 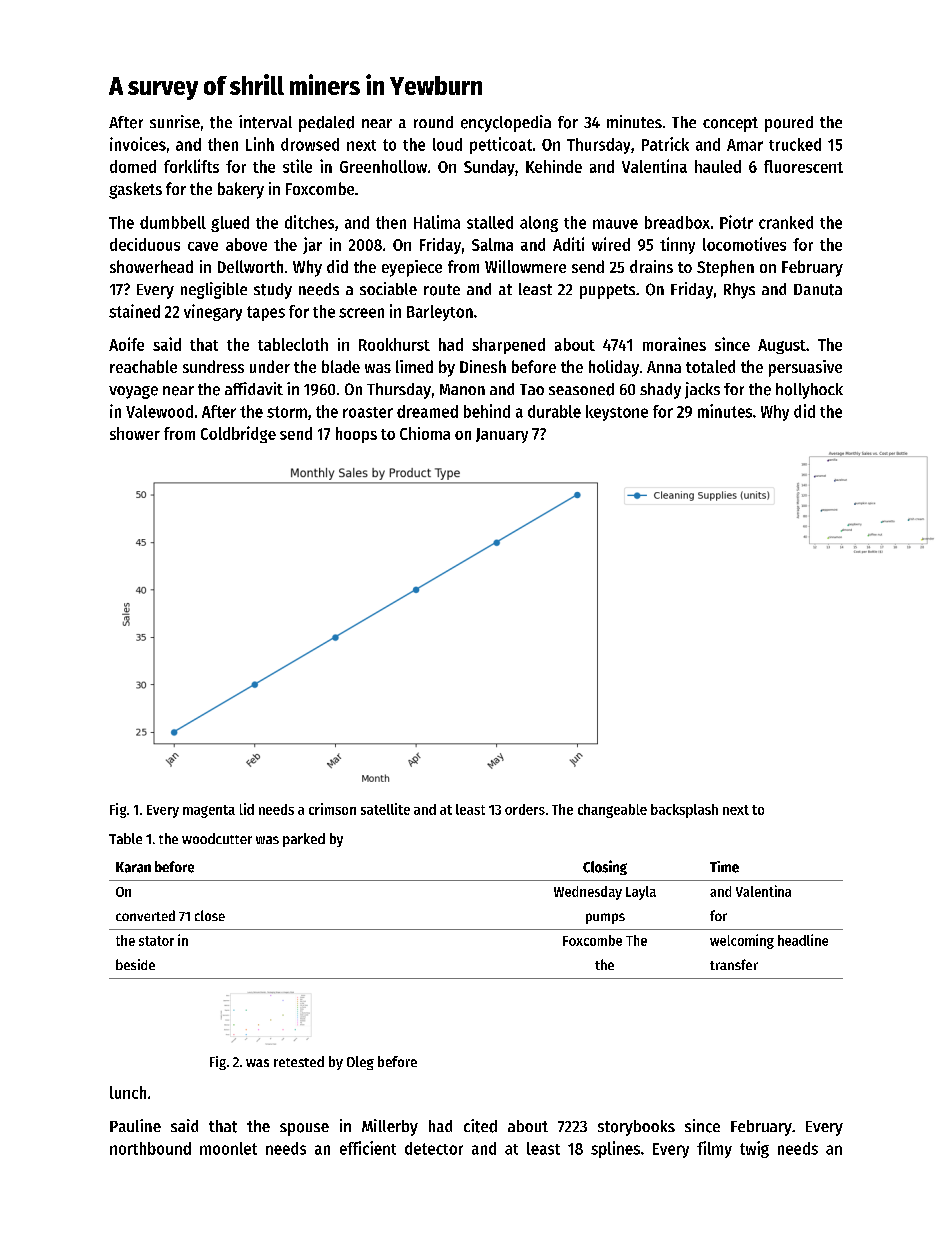 I want to click on storybooks, so click(x=636, y=1128).
